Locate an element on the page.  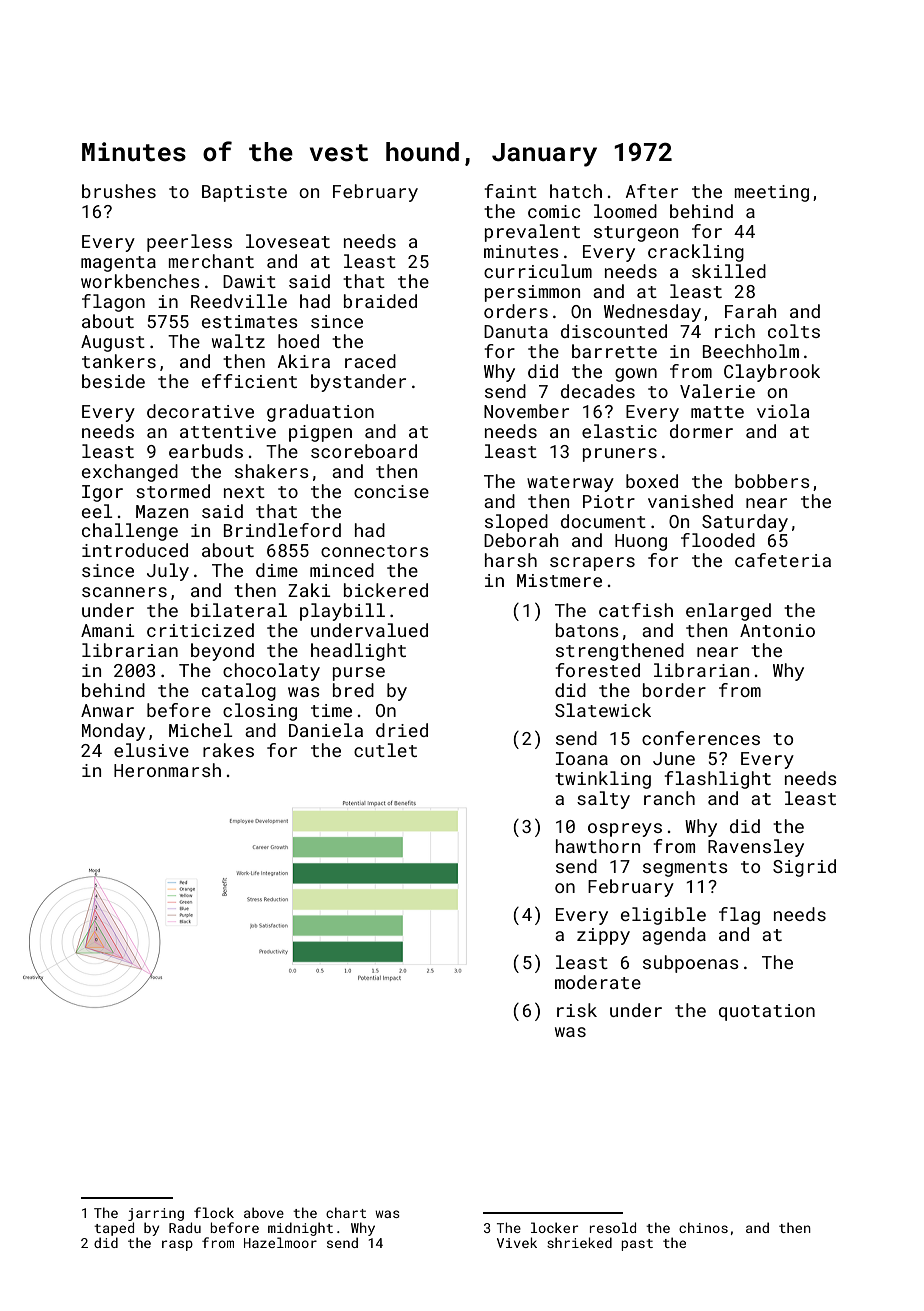
Amani is located at coordinates (108, 630).
